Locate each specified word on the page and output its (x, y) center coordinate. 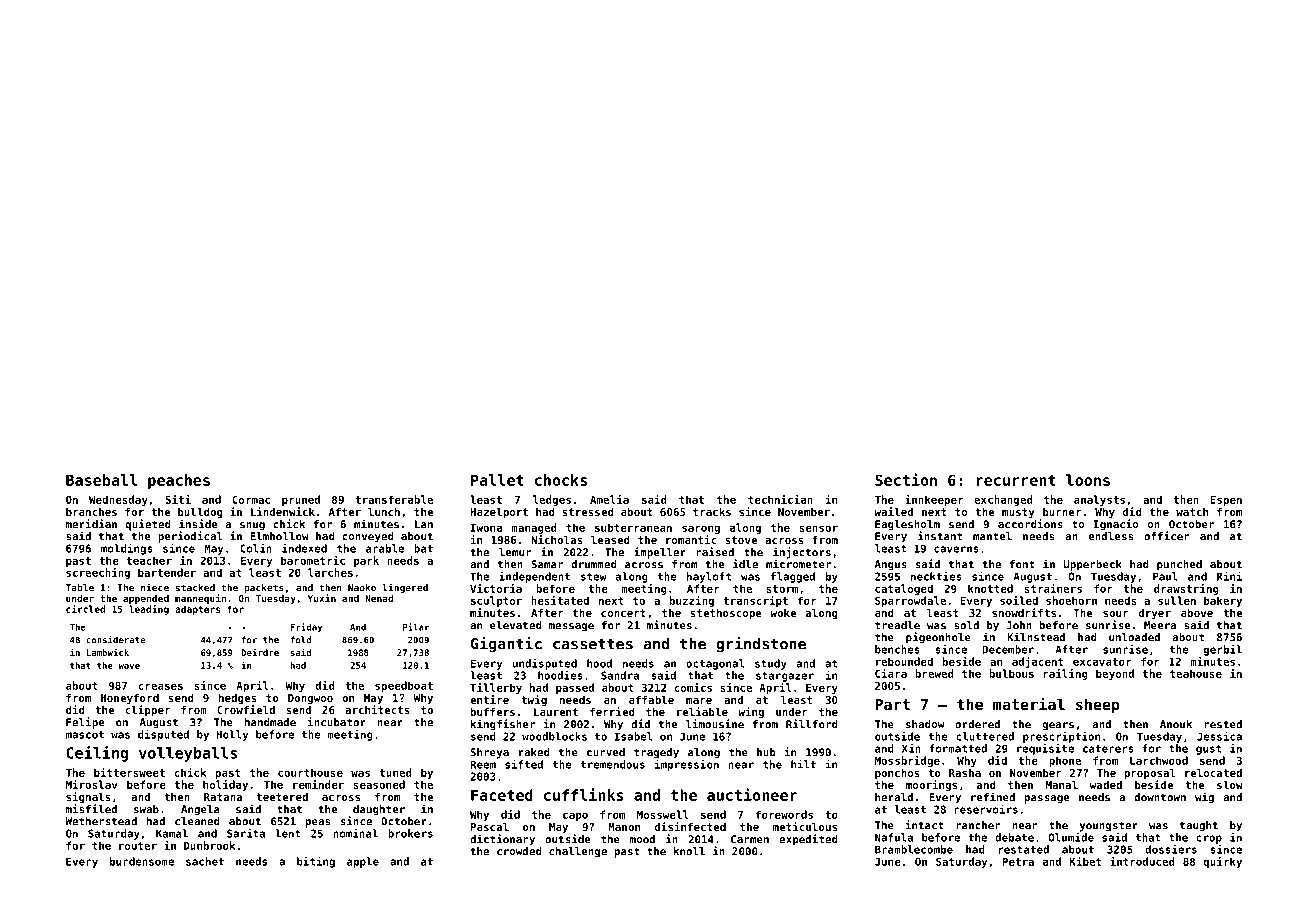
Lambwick (107, 652)
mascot (85, 735)
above (1197, 612)
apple (363, 862)
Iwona (486, 528)
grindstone (761, 645)
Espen (1226, 501)
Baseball (102, 480)
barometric (313, 560)
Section (906, 479)
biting (316, 862)
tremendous (613, 764)
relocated (1213, 772)
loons (1088, 480)
